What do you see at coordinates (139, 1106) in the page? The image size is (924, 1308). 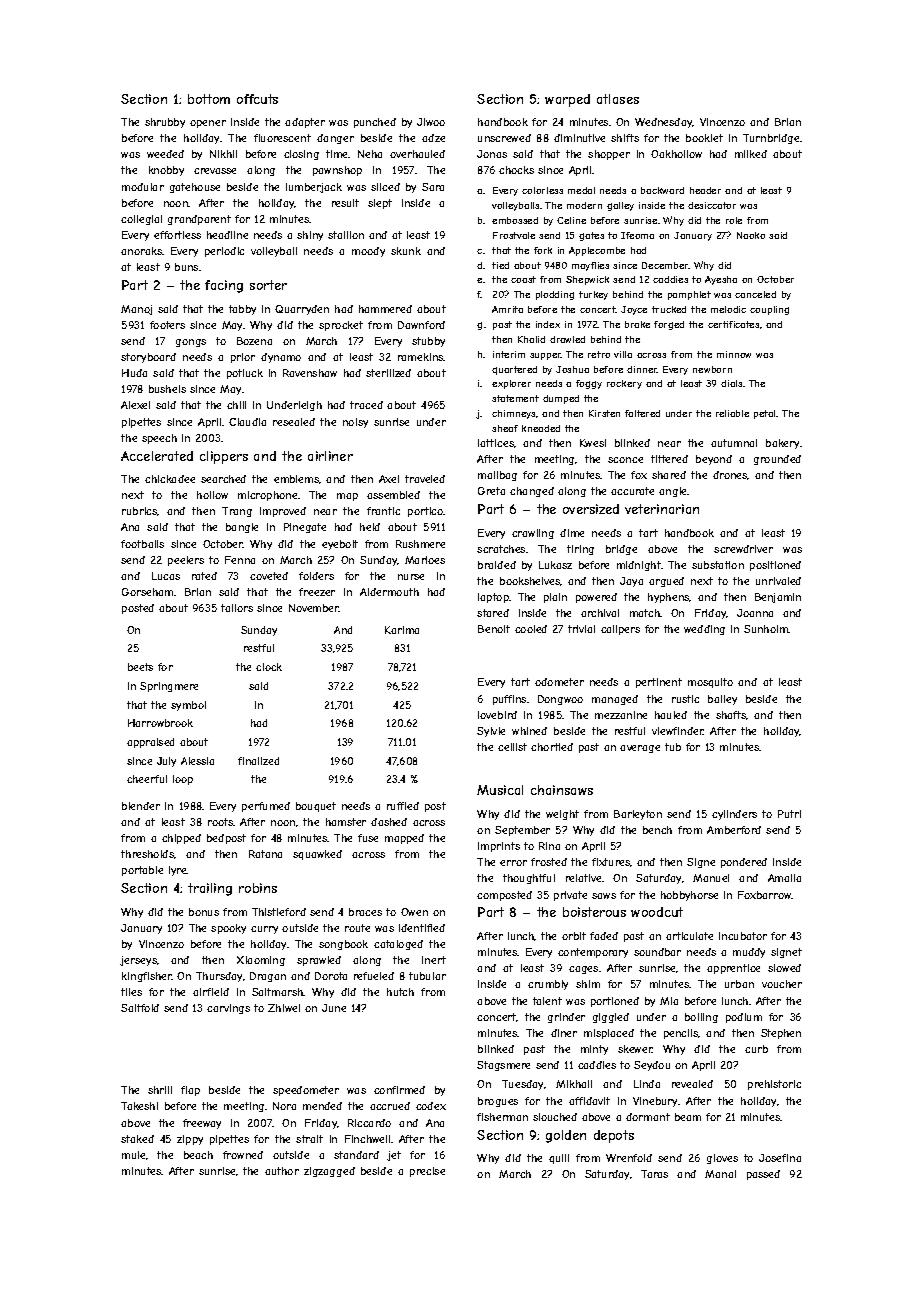 I see `Takeshi` at bounding box center [139, 1106].
